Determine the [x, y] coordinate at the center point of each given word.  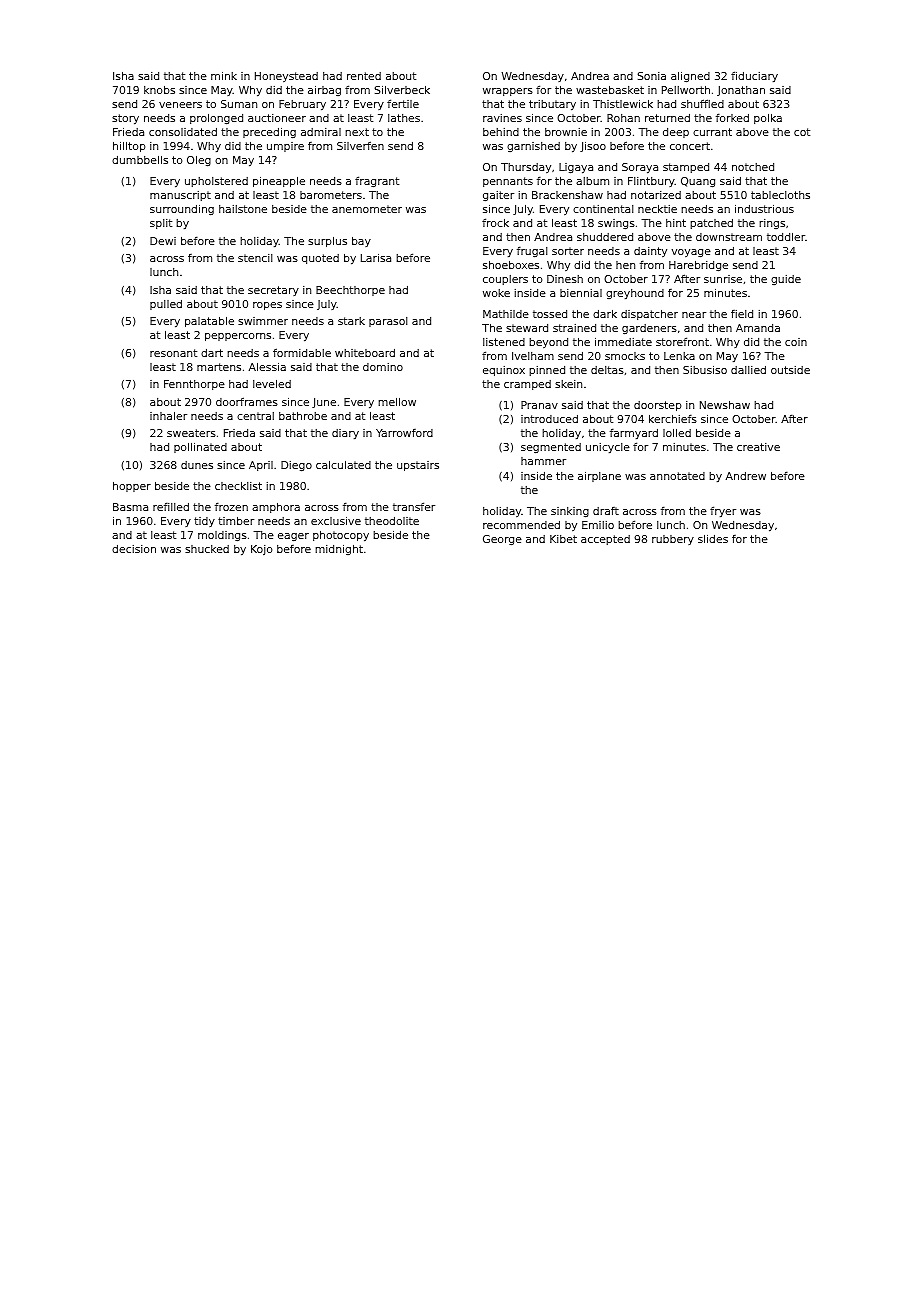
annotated [677, 476]
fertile [403, 103]
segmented [551, 448]
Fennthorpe [194, 385]
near [694, 315]
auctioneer [277, 118]
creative [758, 447]
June [324, 403]
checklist [238, 485]
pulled [166, 305]
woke [496, 293]
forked [732, 118]
